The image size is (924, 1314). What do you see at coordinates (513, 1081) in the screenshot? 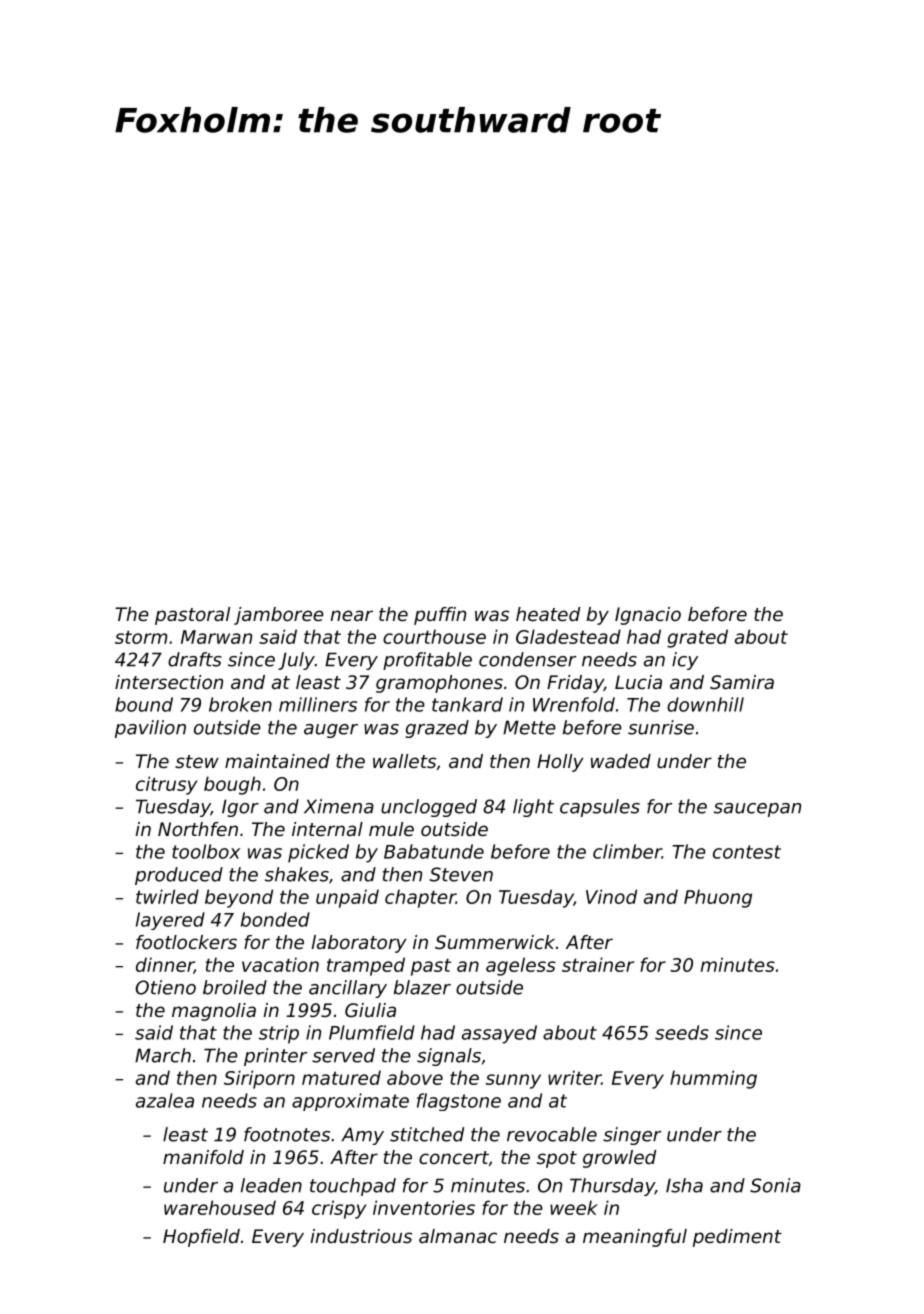
I see `sunny` at bounding box center [513, 1081].
